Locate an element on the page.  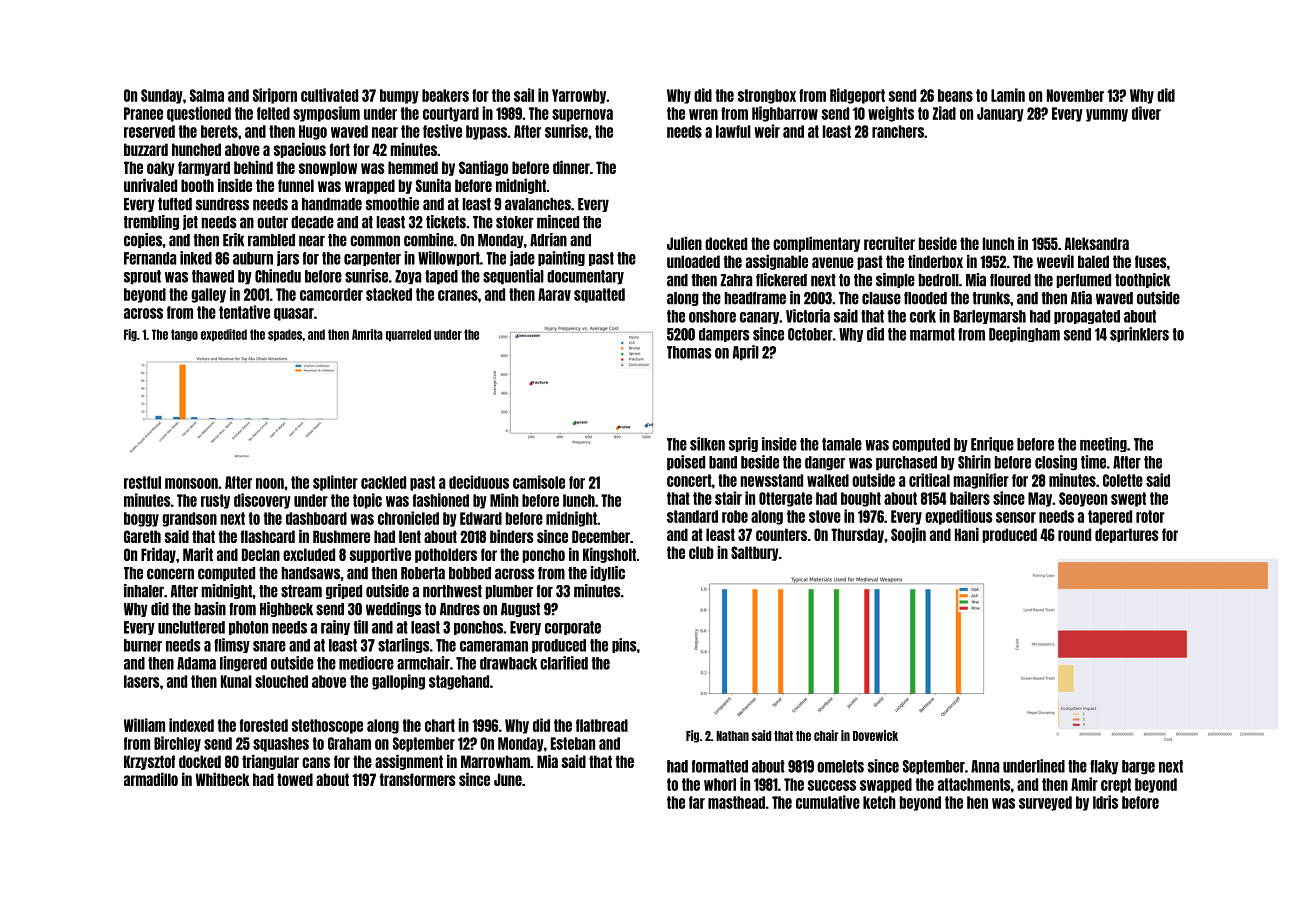
Whitbeck is located at coordinates (223, 779).
